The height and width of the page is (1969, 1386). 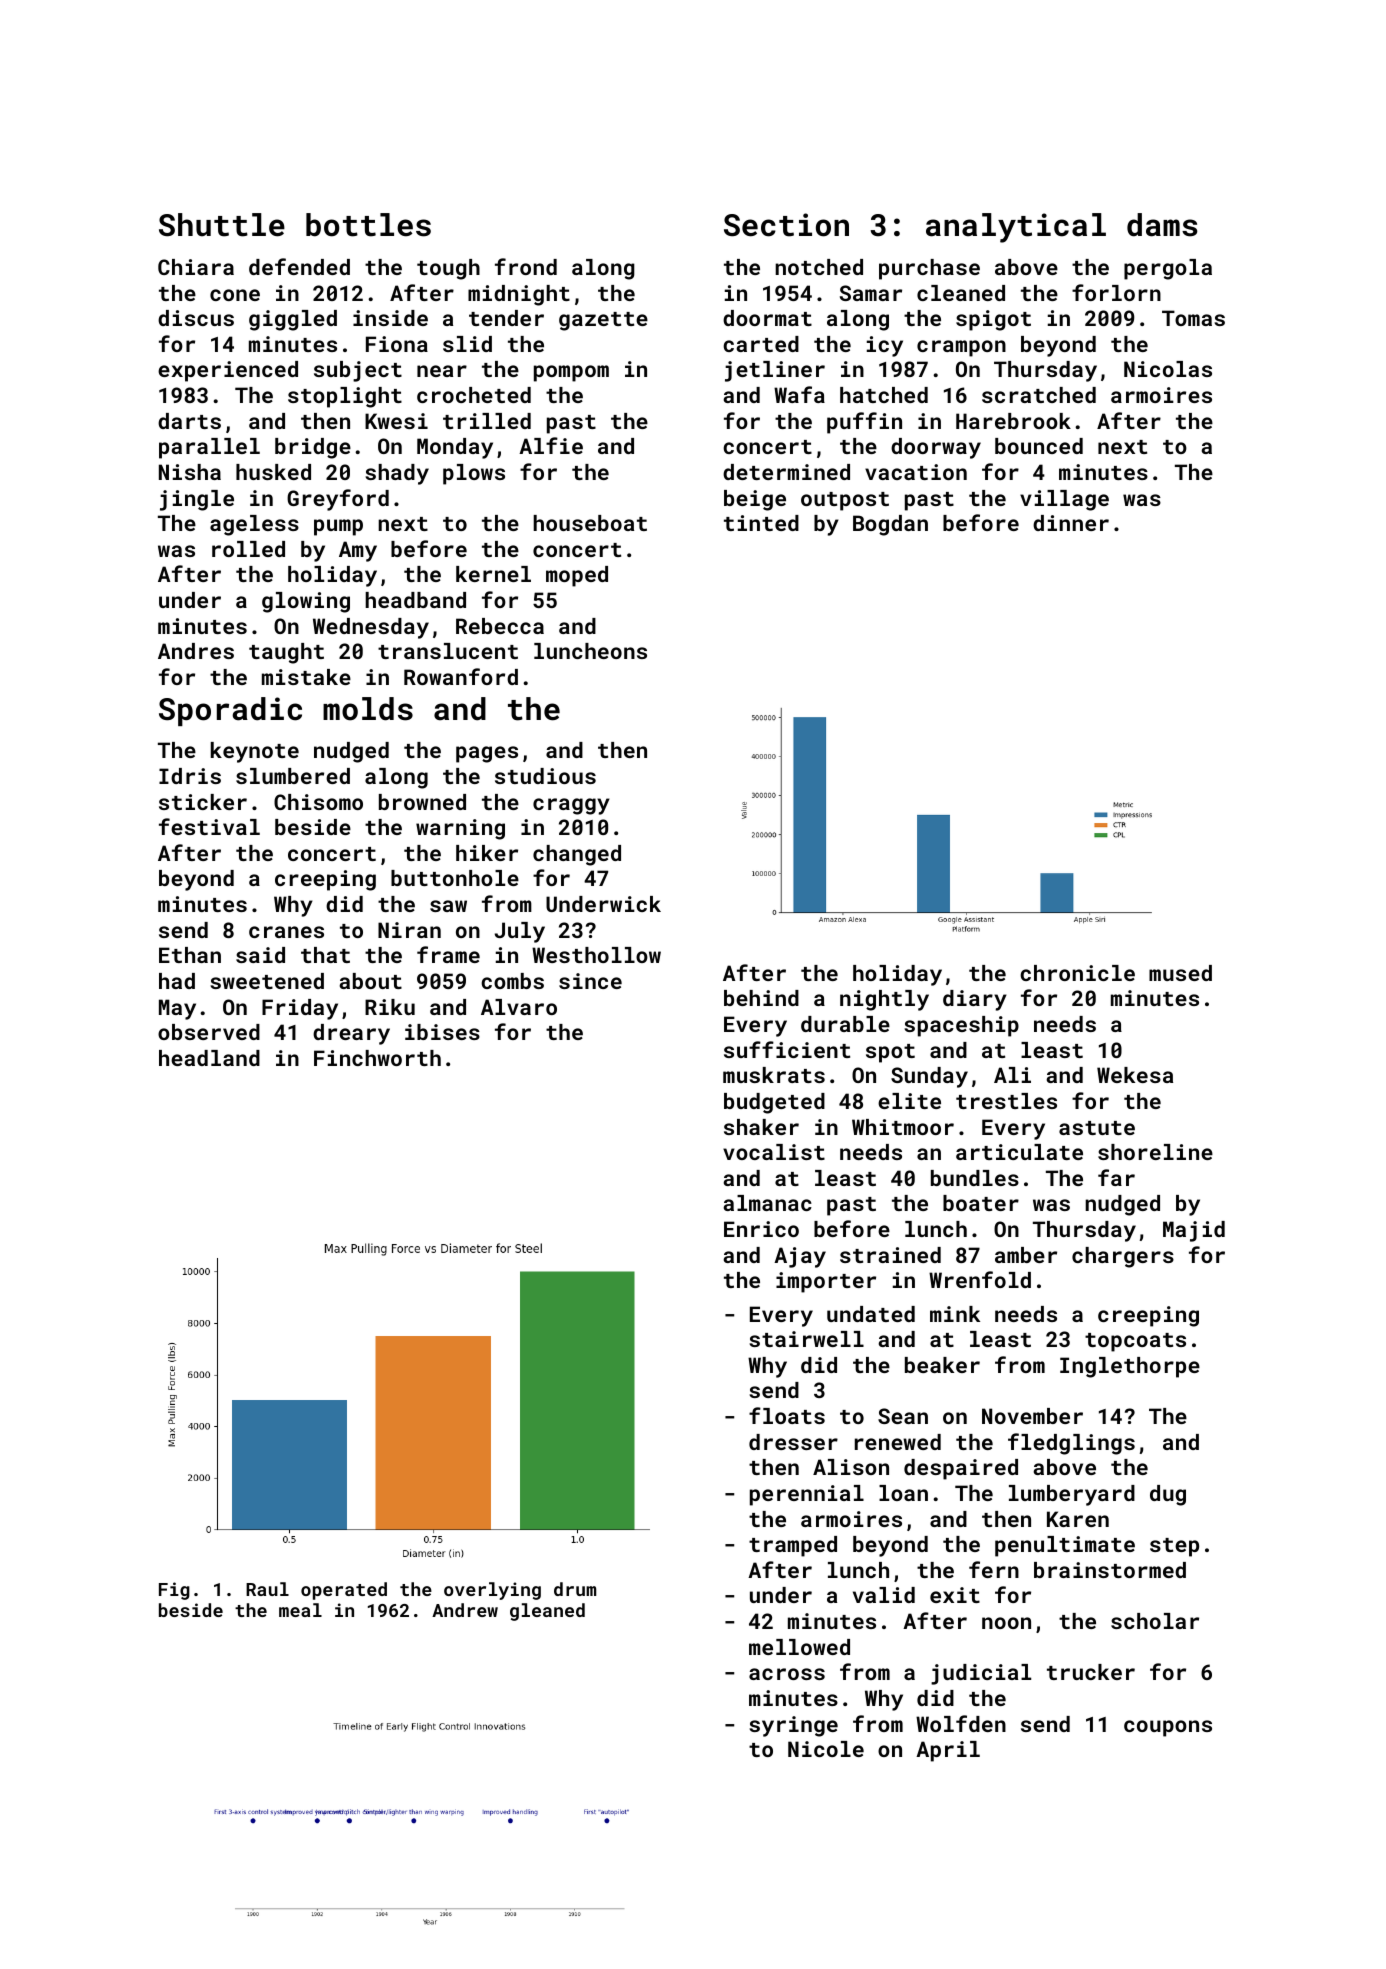 I want to click on buttonhole, so click(x=455, y=878).
